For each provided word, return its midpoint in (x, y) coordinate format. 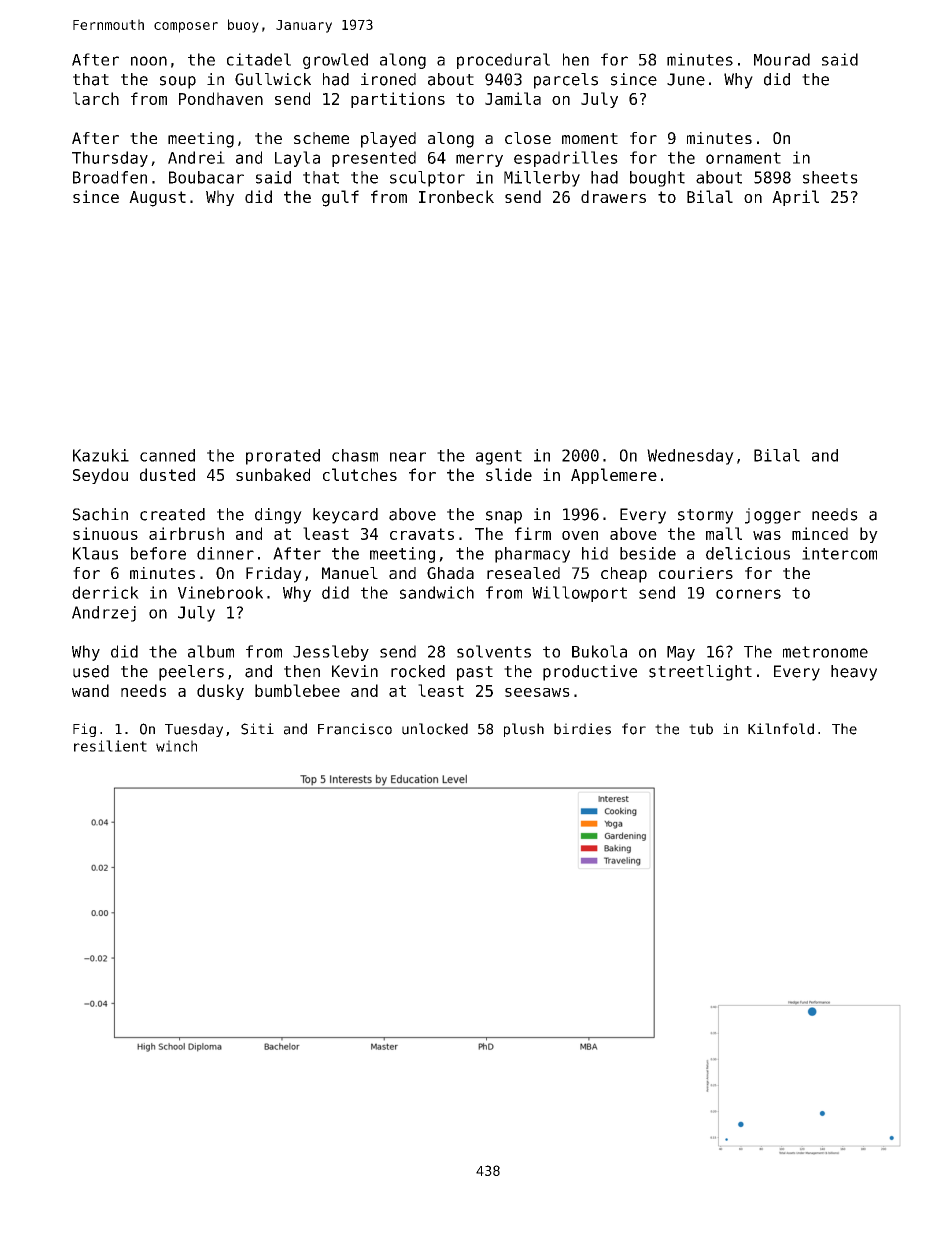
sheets (830, 177)
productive (590, 673)
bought (657, 179)
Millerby (542, 179)
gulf (340, 198)
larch (96, 98)
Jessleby (331, 653)
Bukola (599, 651)
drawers (613, 196)
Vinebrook (220, 592)
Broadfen (110, 177)
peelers (191, 673)
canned (167, 455)
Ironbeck (456, 196)
